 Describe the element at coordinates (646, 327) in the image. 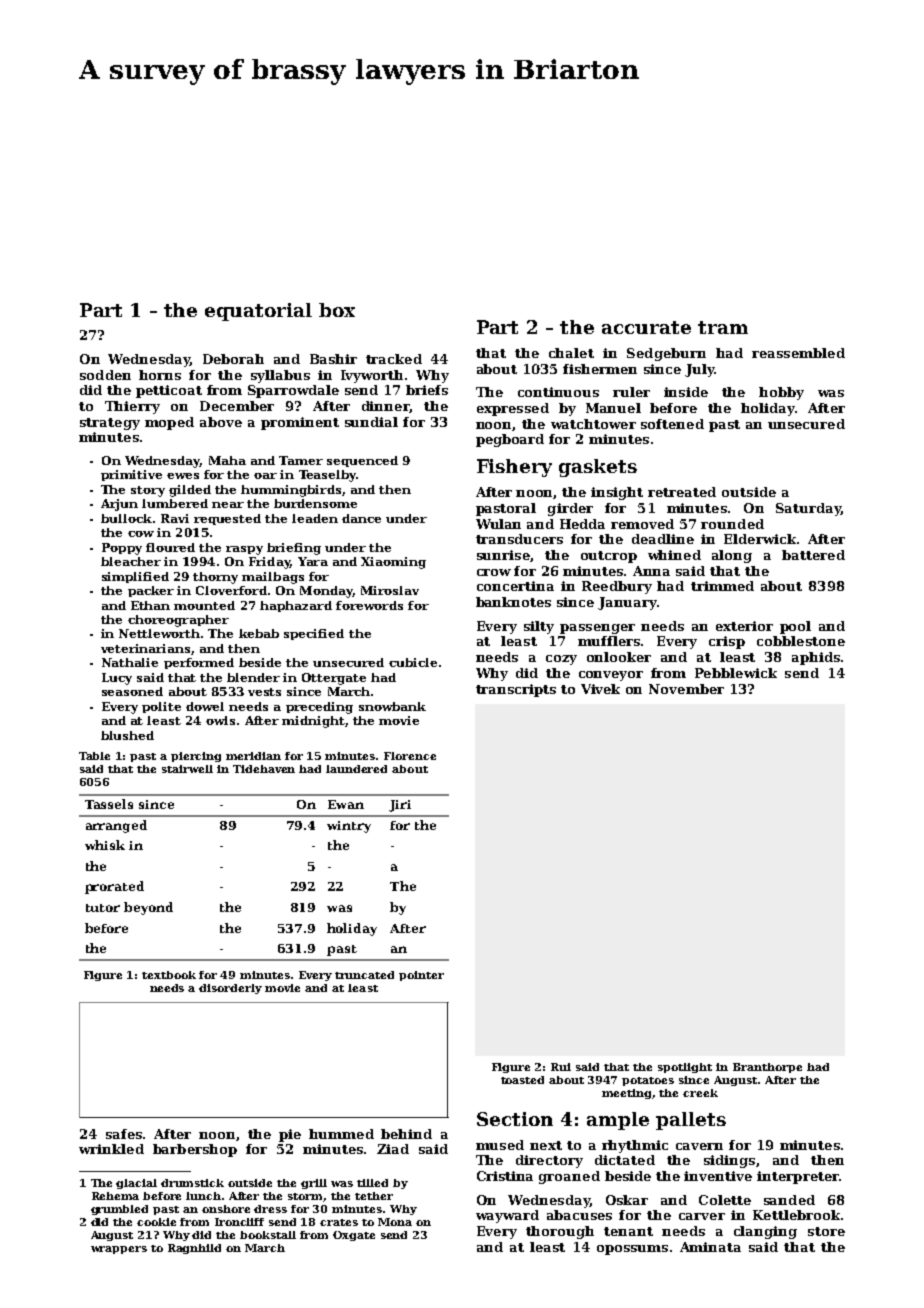

I see `accurate` at that location.
